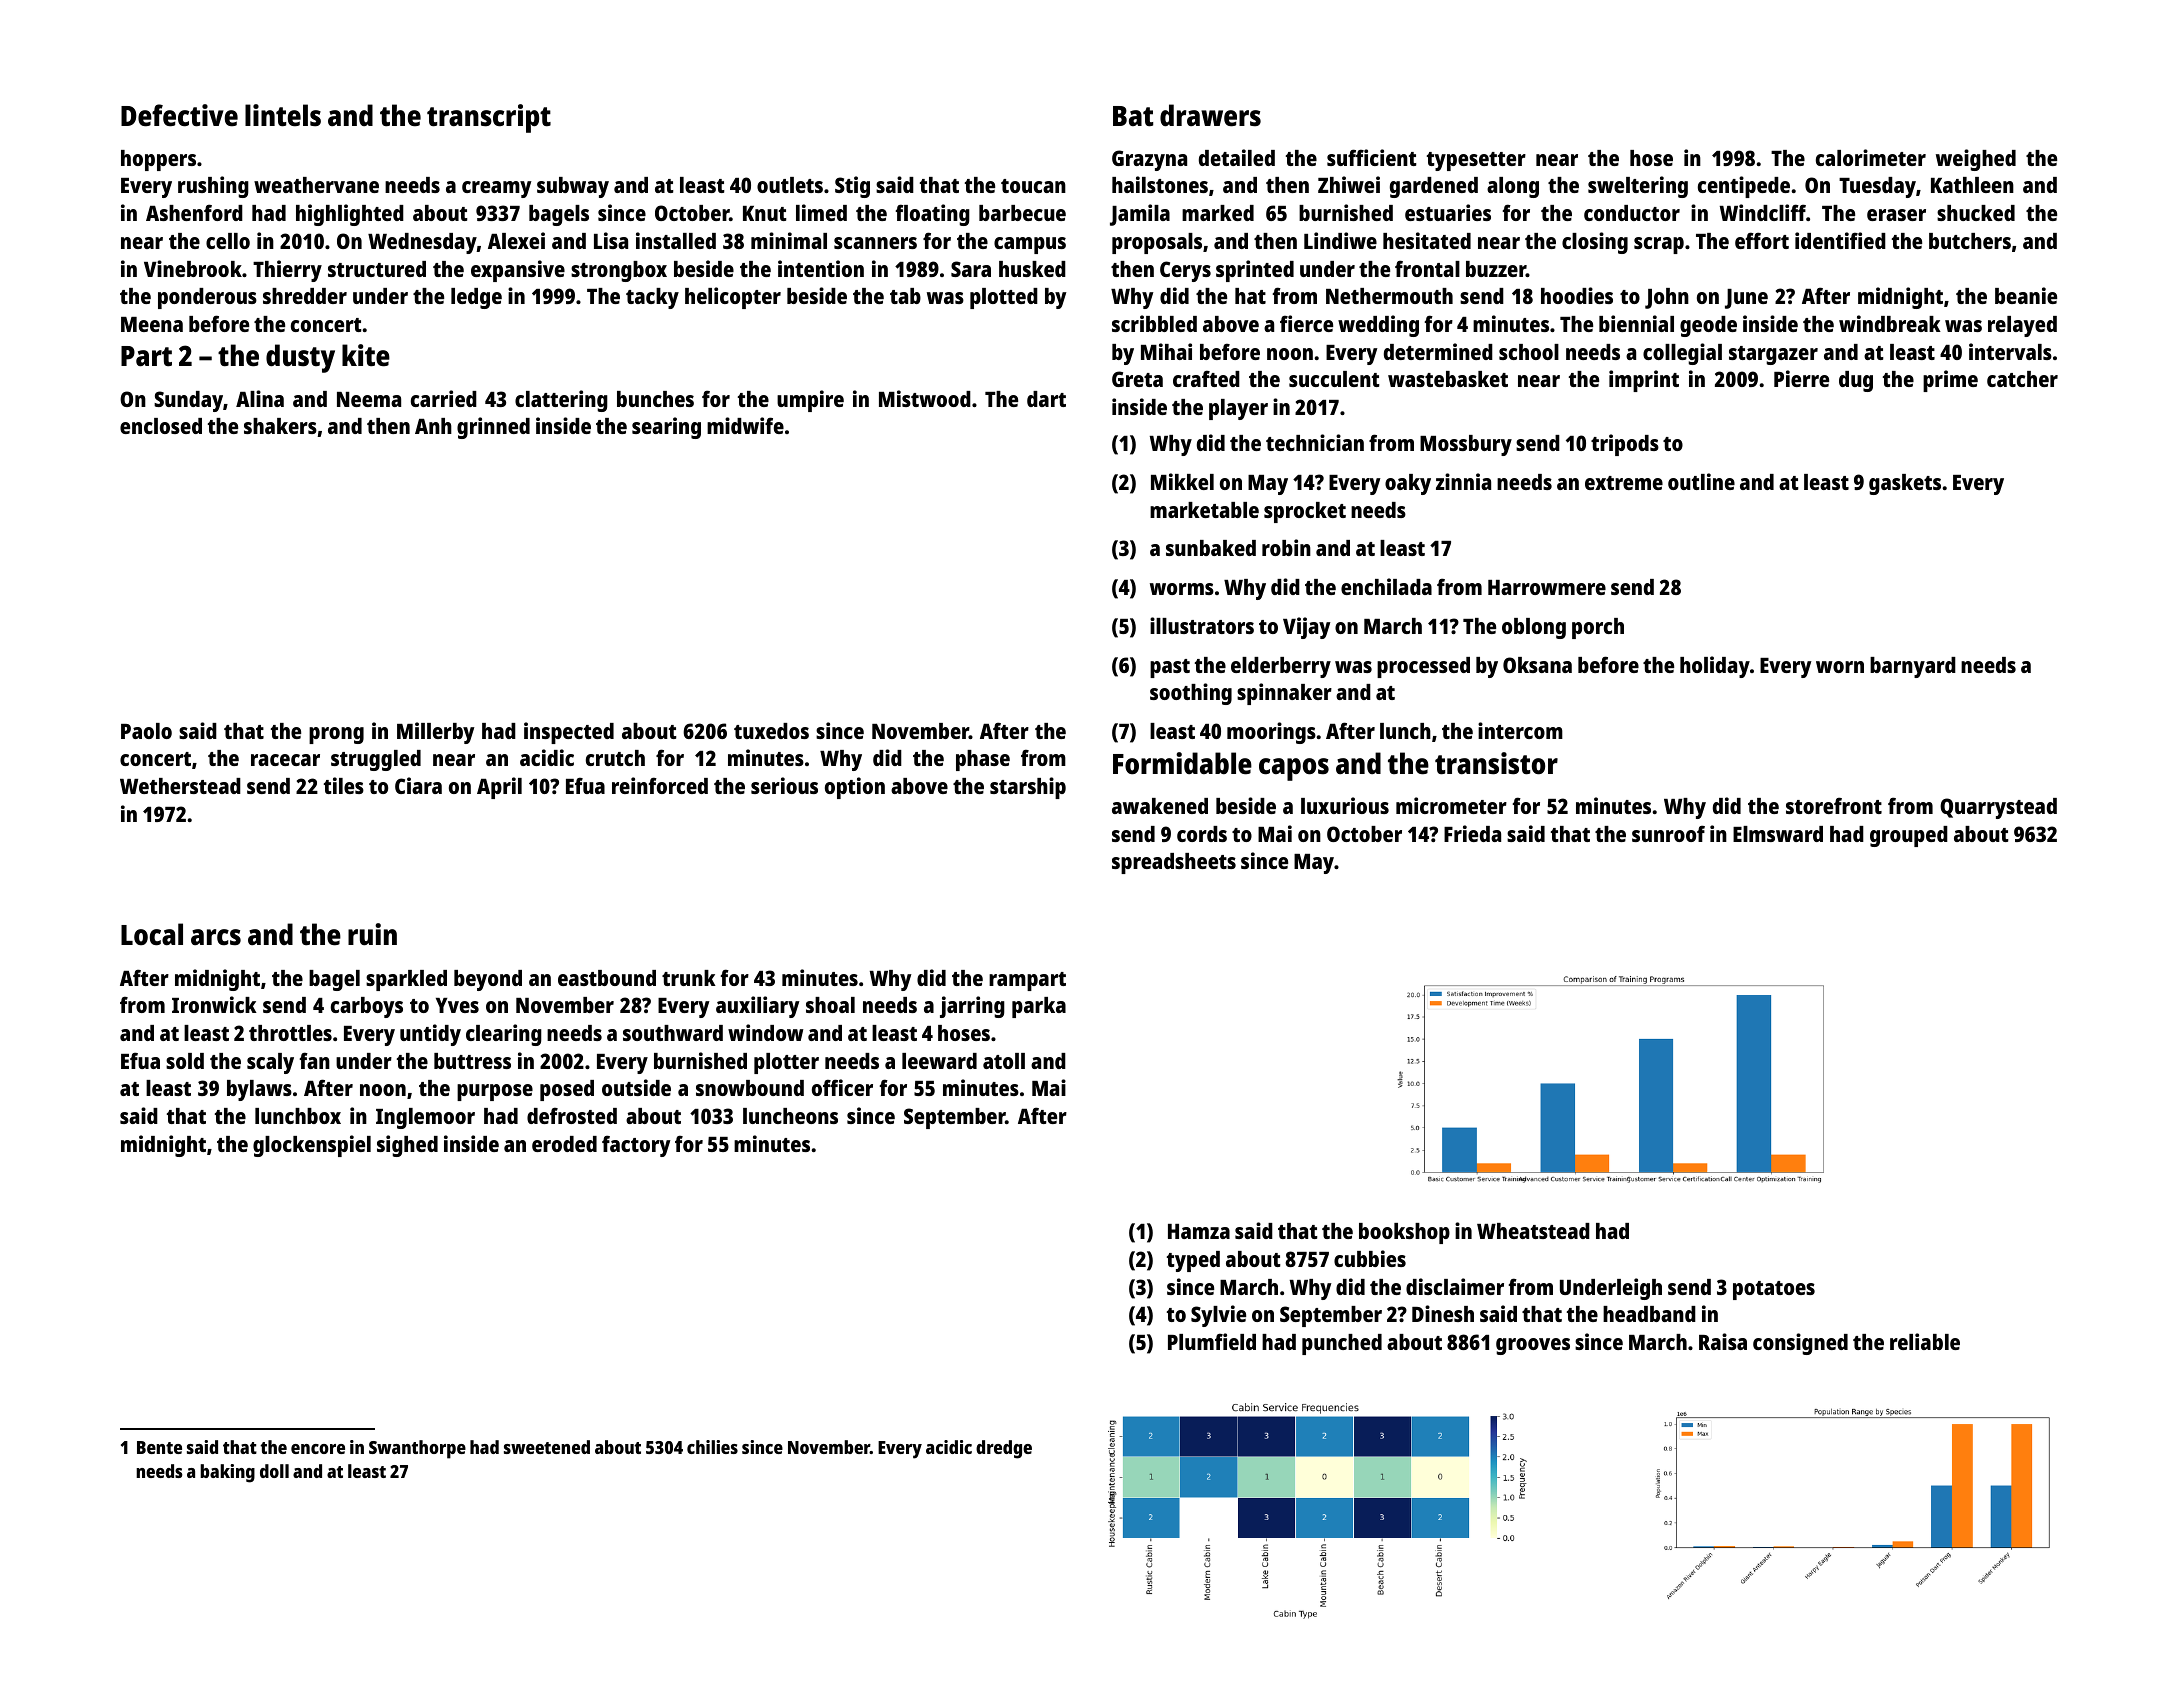 The width and height of the screenshot is (2178, 1683). What do you see at coordinates (1529, 352) in the screenshot?
I see `school` at bounding box center [1529, 352].
